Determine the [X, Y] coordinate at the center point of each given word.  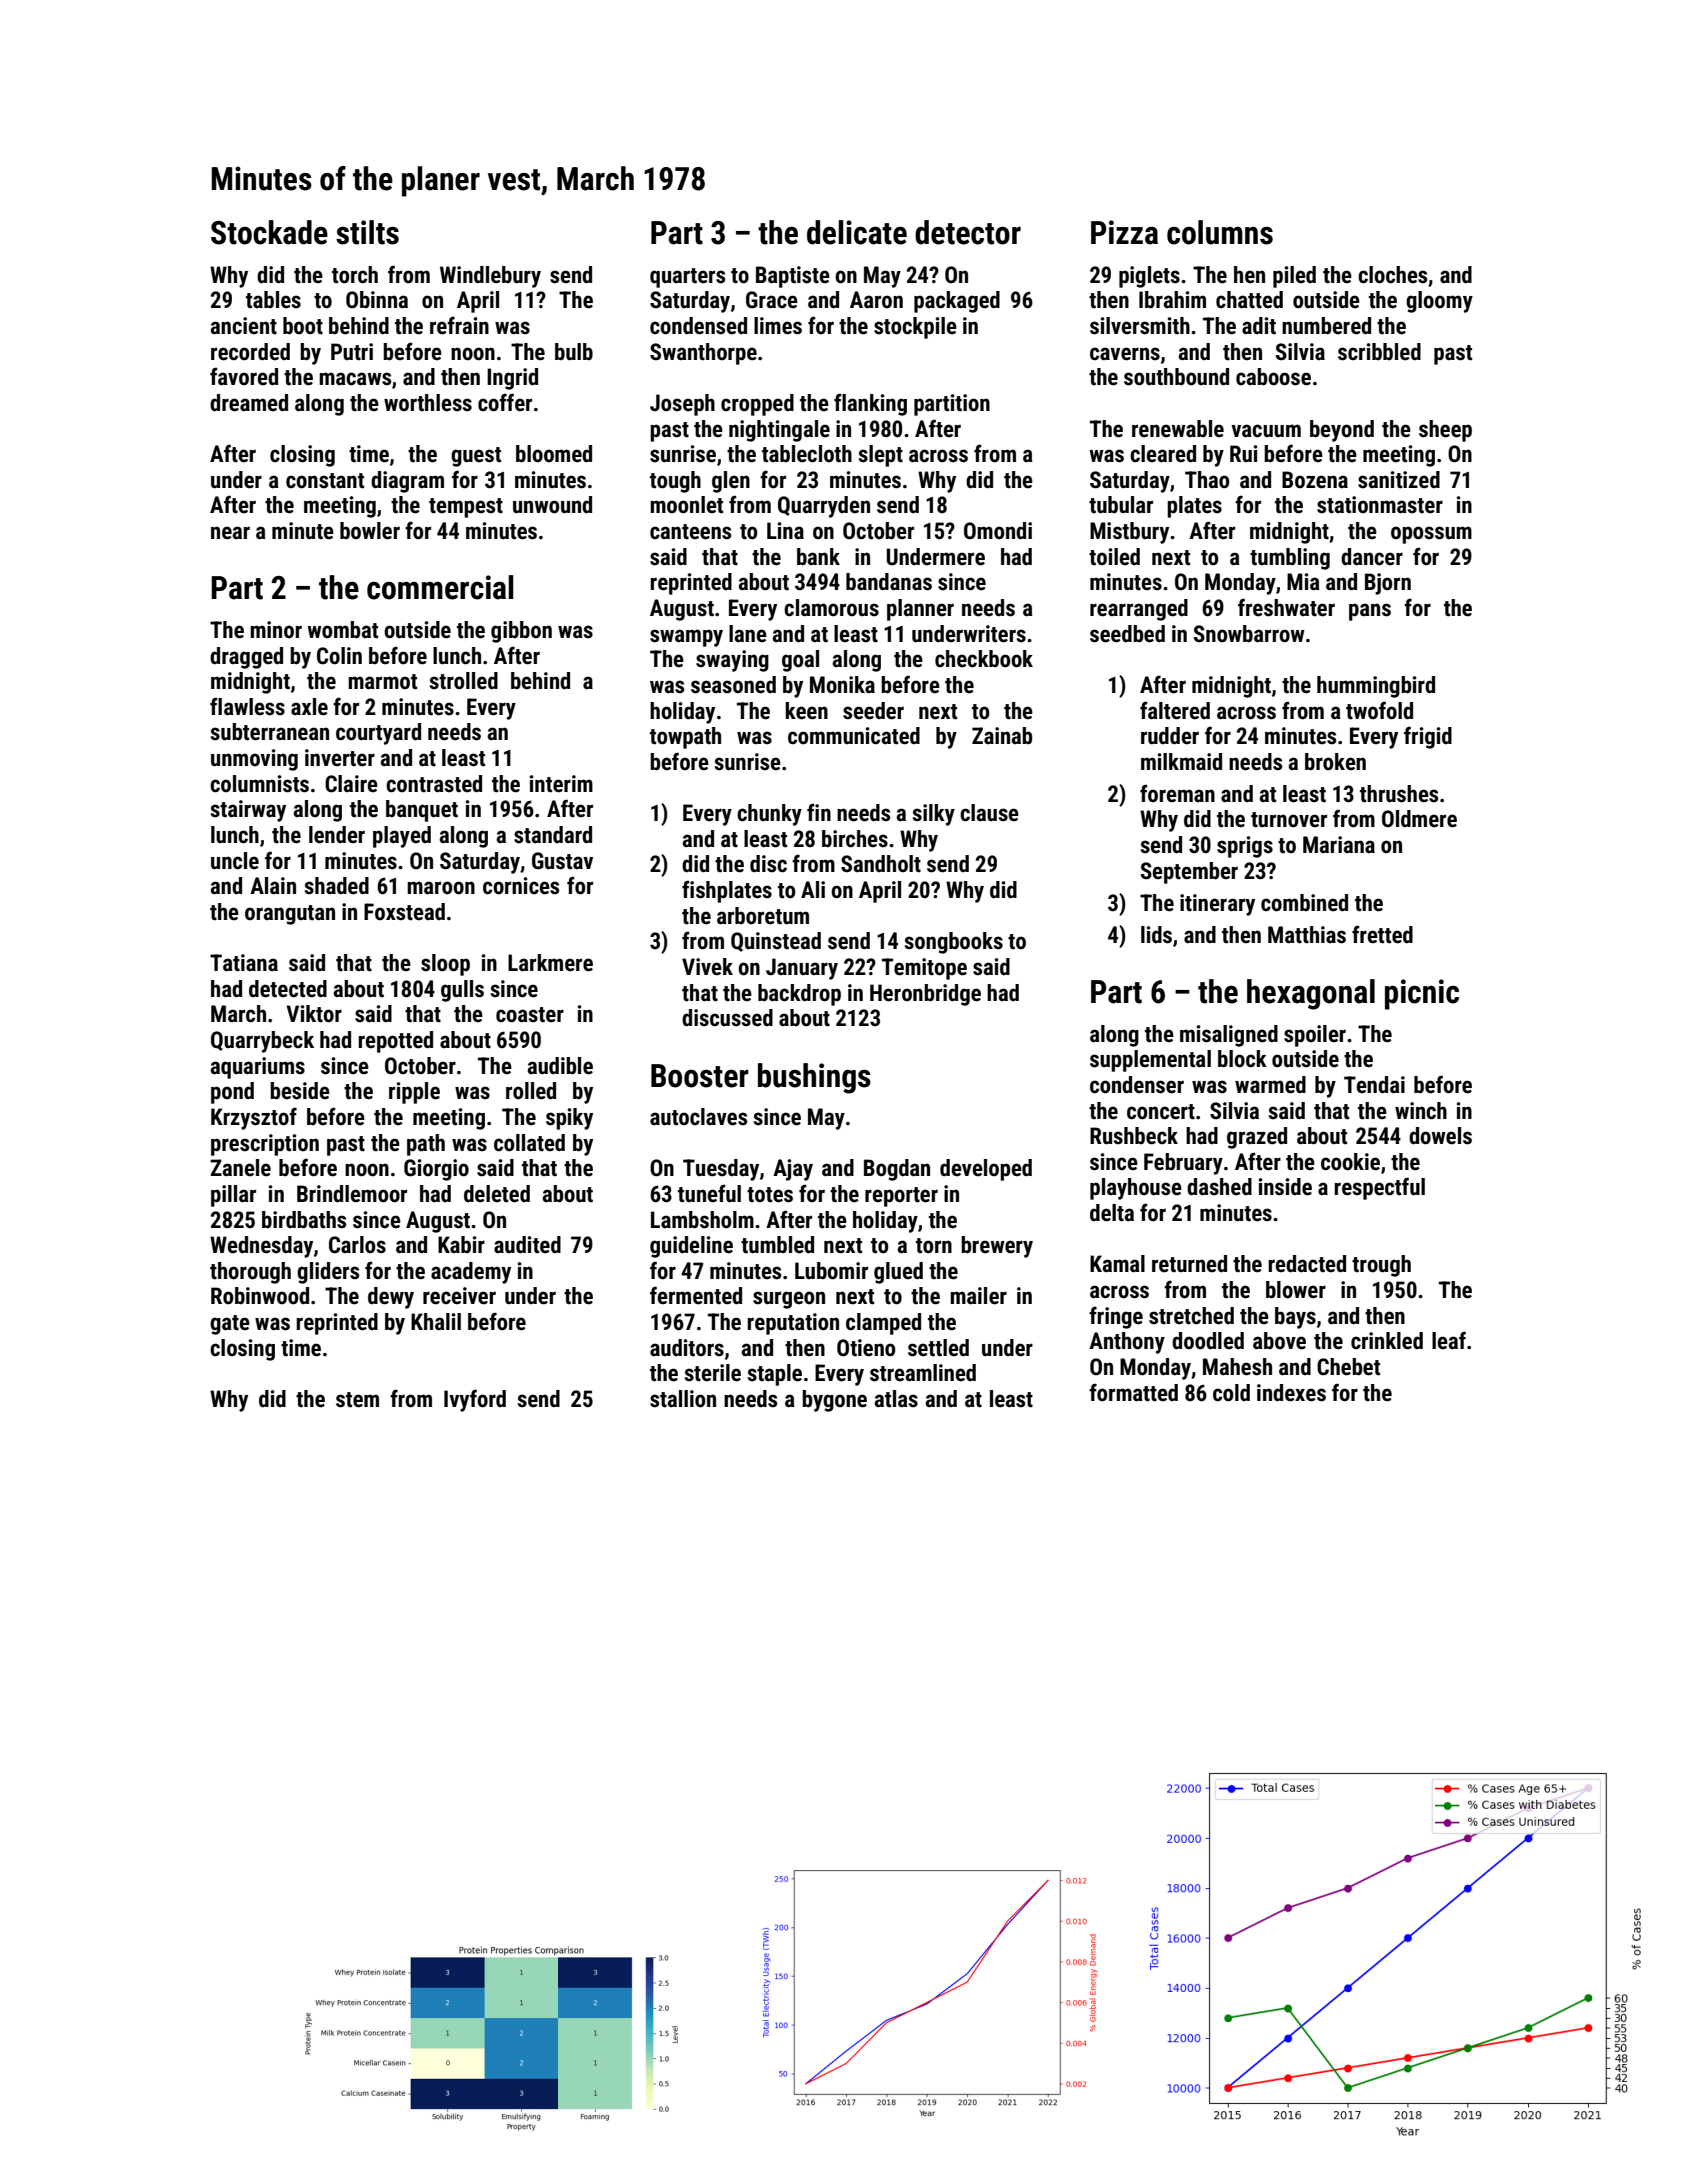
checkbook [984, 659]
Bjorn [1388, 584]
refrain [459, 325]
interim [561, 784]
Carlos [357, 1245]
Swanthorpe [703, 354]
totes [770, 1195]
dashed [1219, 1187]
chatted [1249, 300]
